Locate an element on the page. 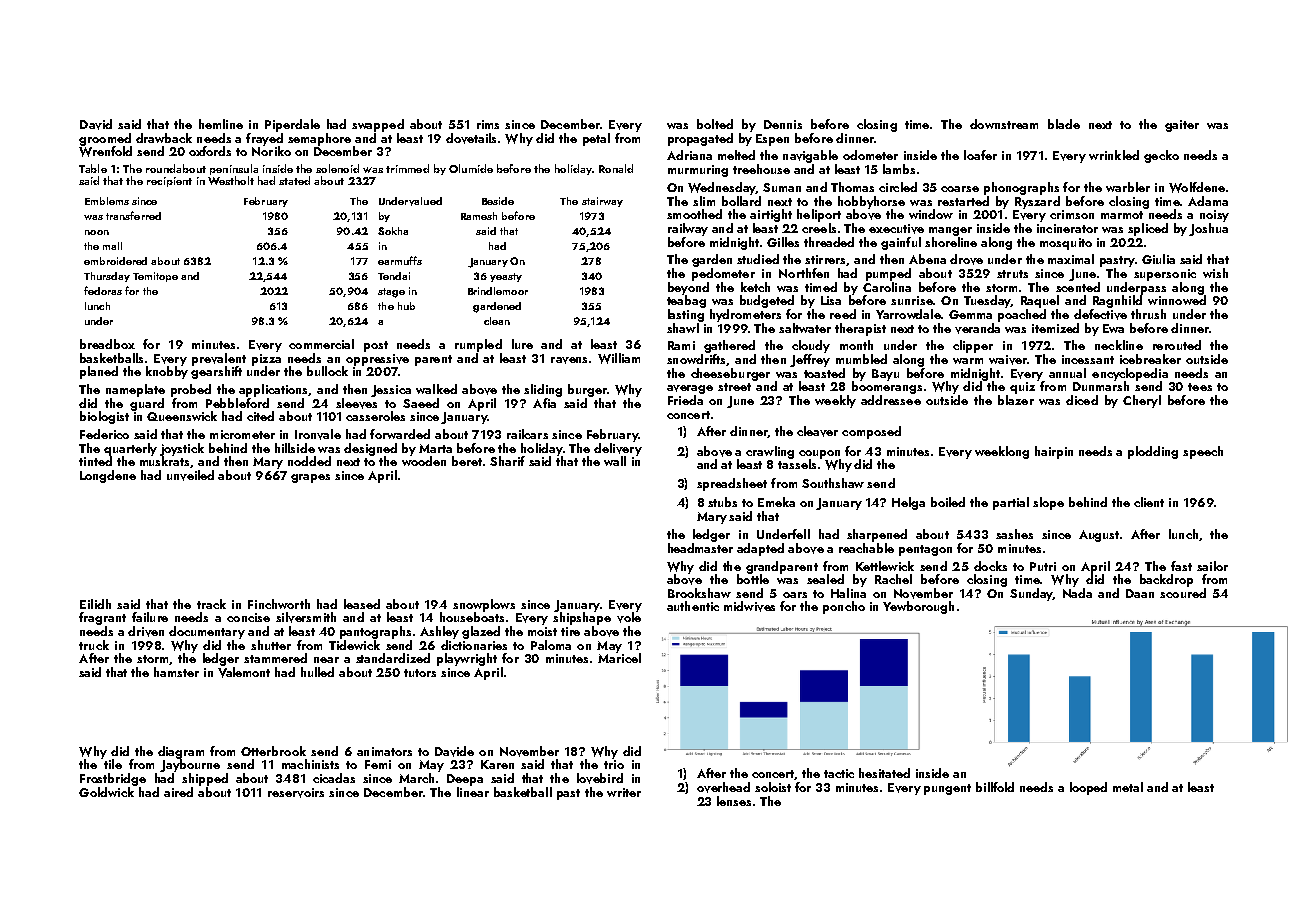  phonographs is located at coordinates (1021, 188).
